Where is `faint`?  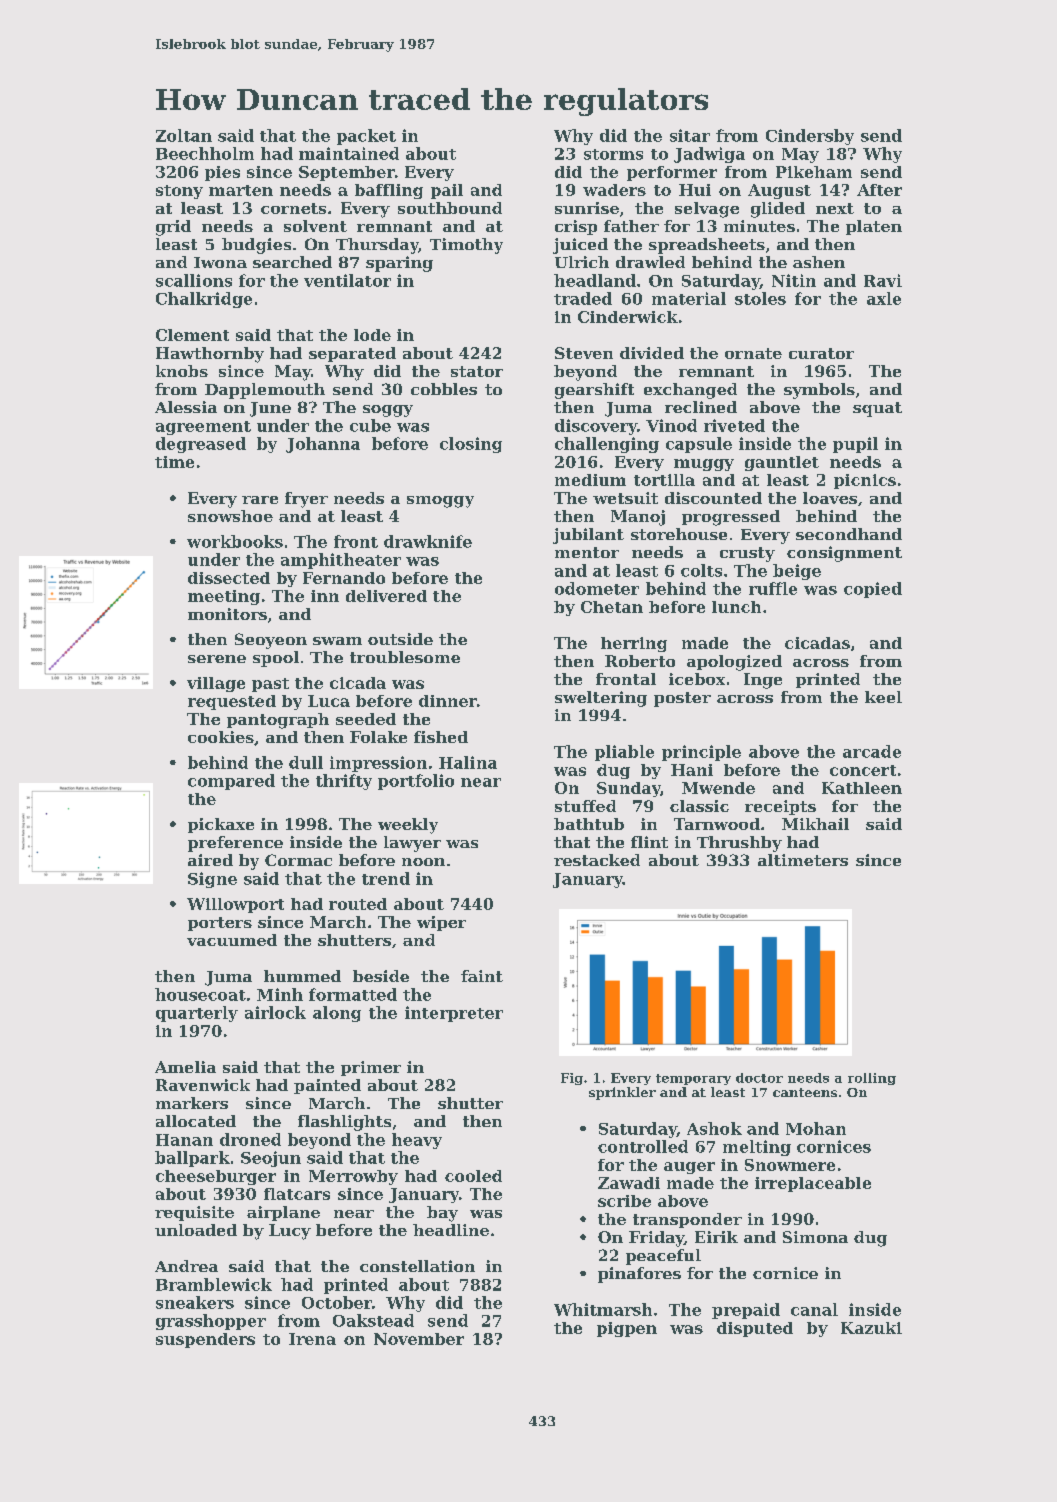 faint is located at coordinates (482, 976).
